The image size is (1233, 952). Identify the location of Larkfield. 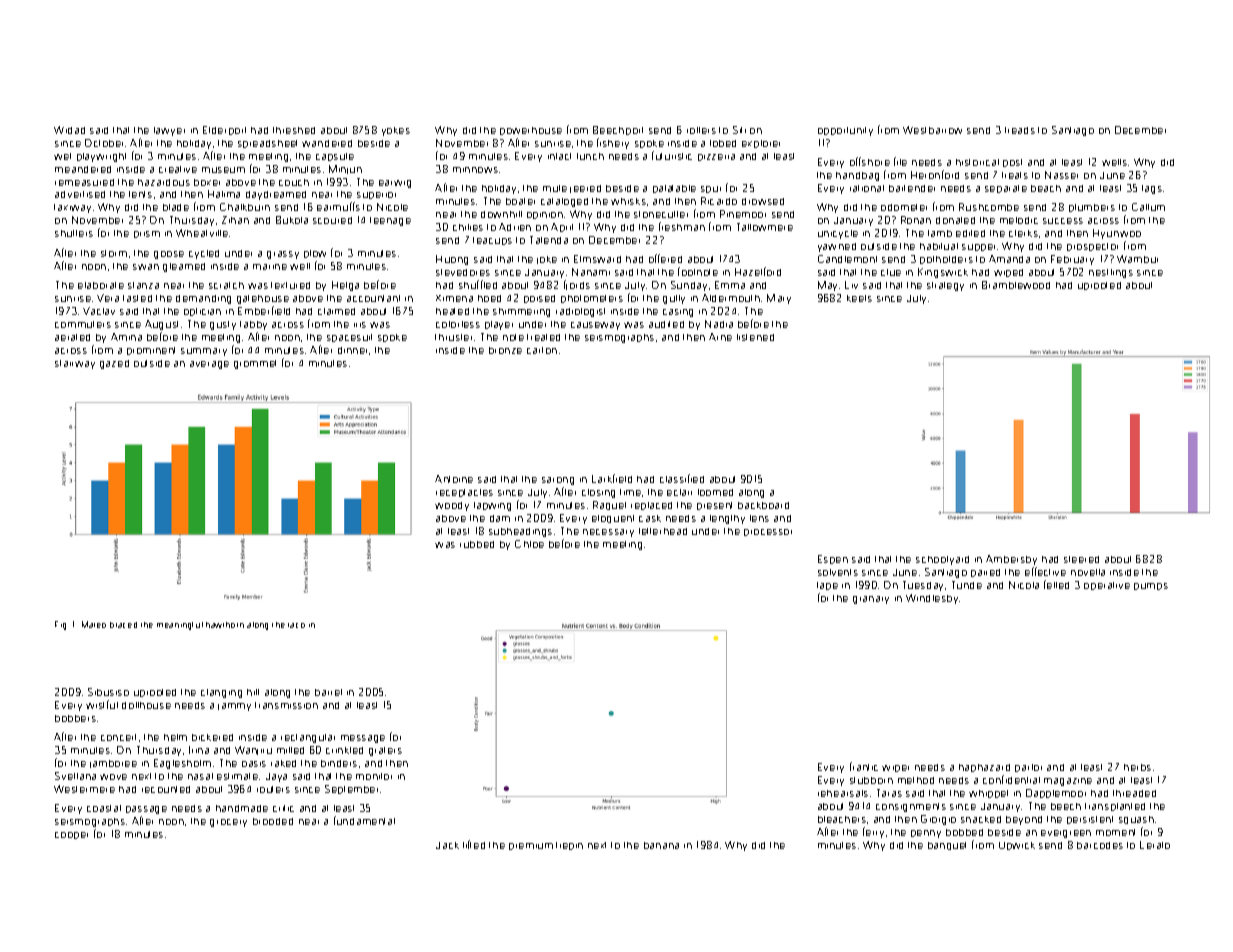
(612, 478).
